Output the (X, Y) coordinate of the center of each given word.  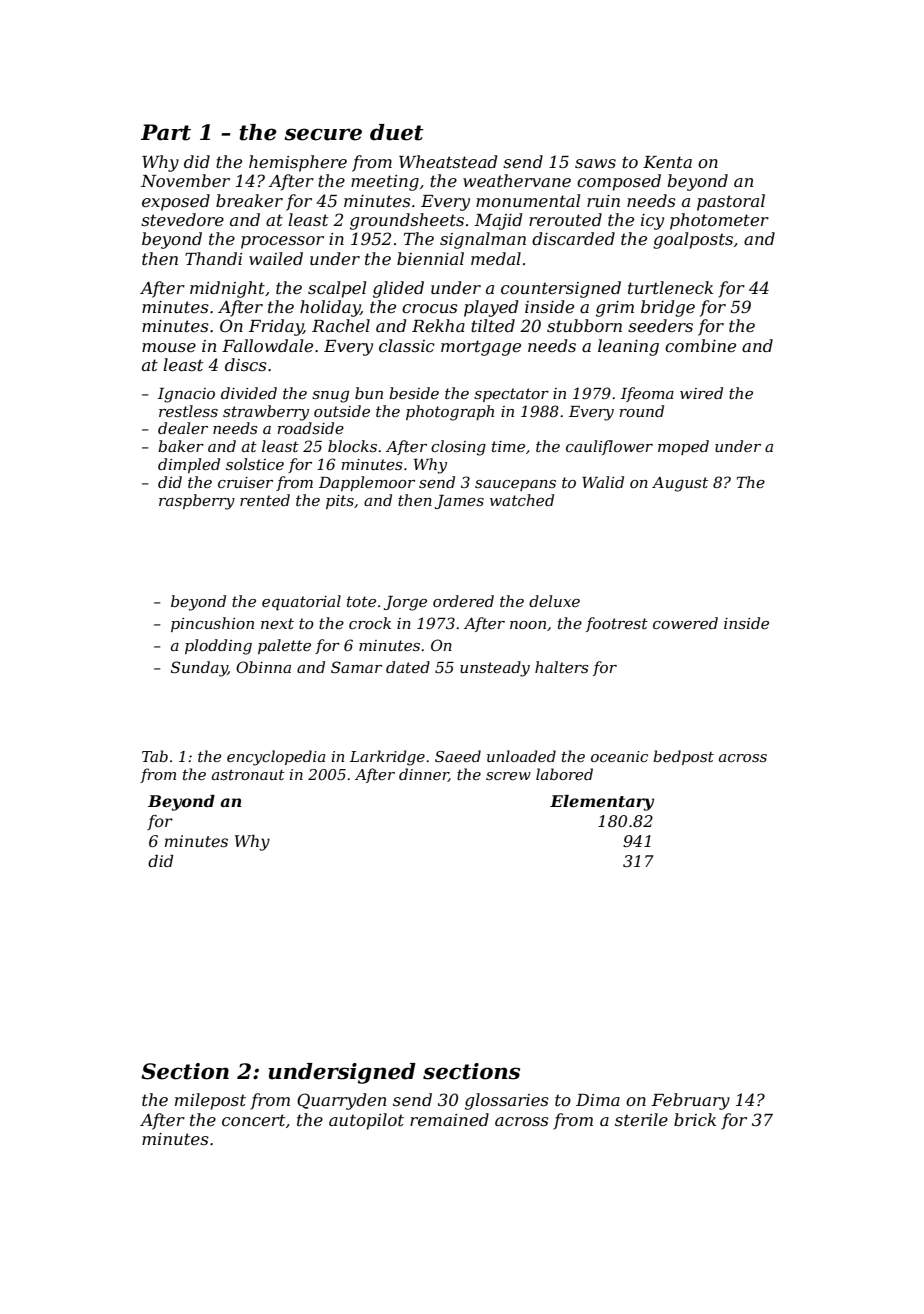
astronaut (248, 775)
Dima (598, 1100)
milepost (210, 1101)
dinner (424, 775)
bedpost (683, 757)
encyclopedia (276, 758)
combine (700, 345)
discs (246, 364)
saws (595, 163)
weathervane (517, 180)
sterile (641, 1119)
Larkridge (387, 758)
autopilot (366, 1121)
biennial (430, 258)
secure (323, 134)
